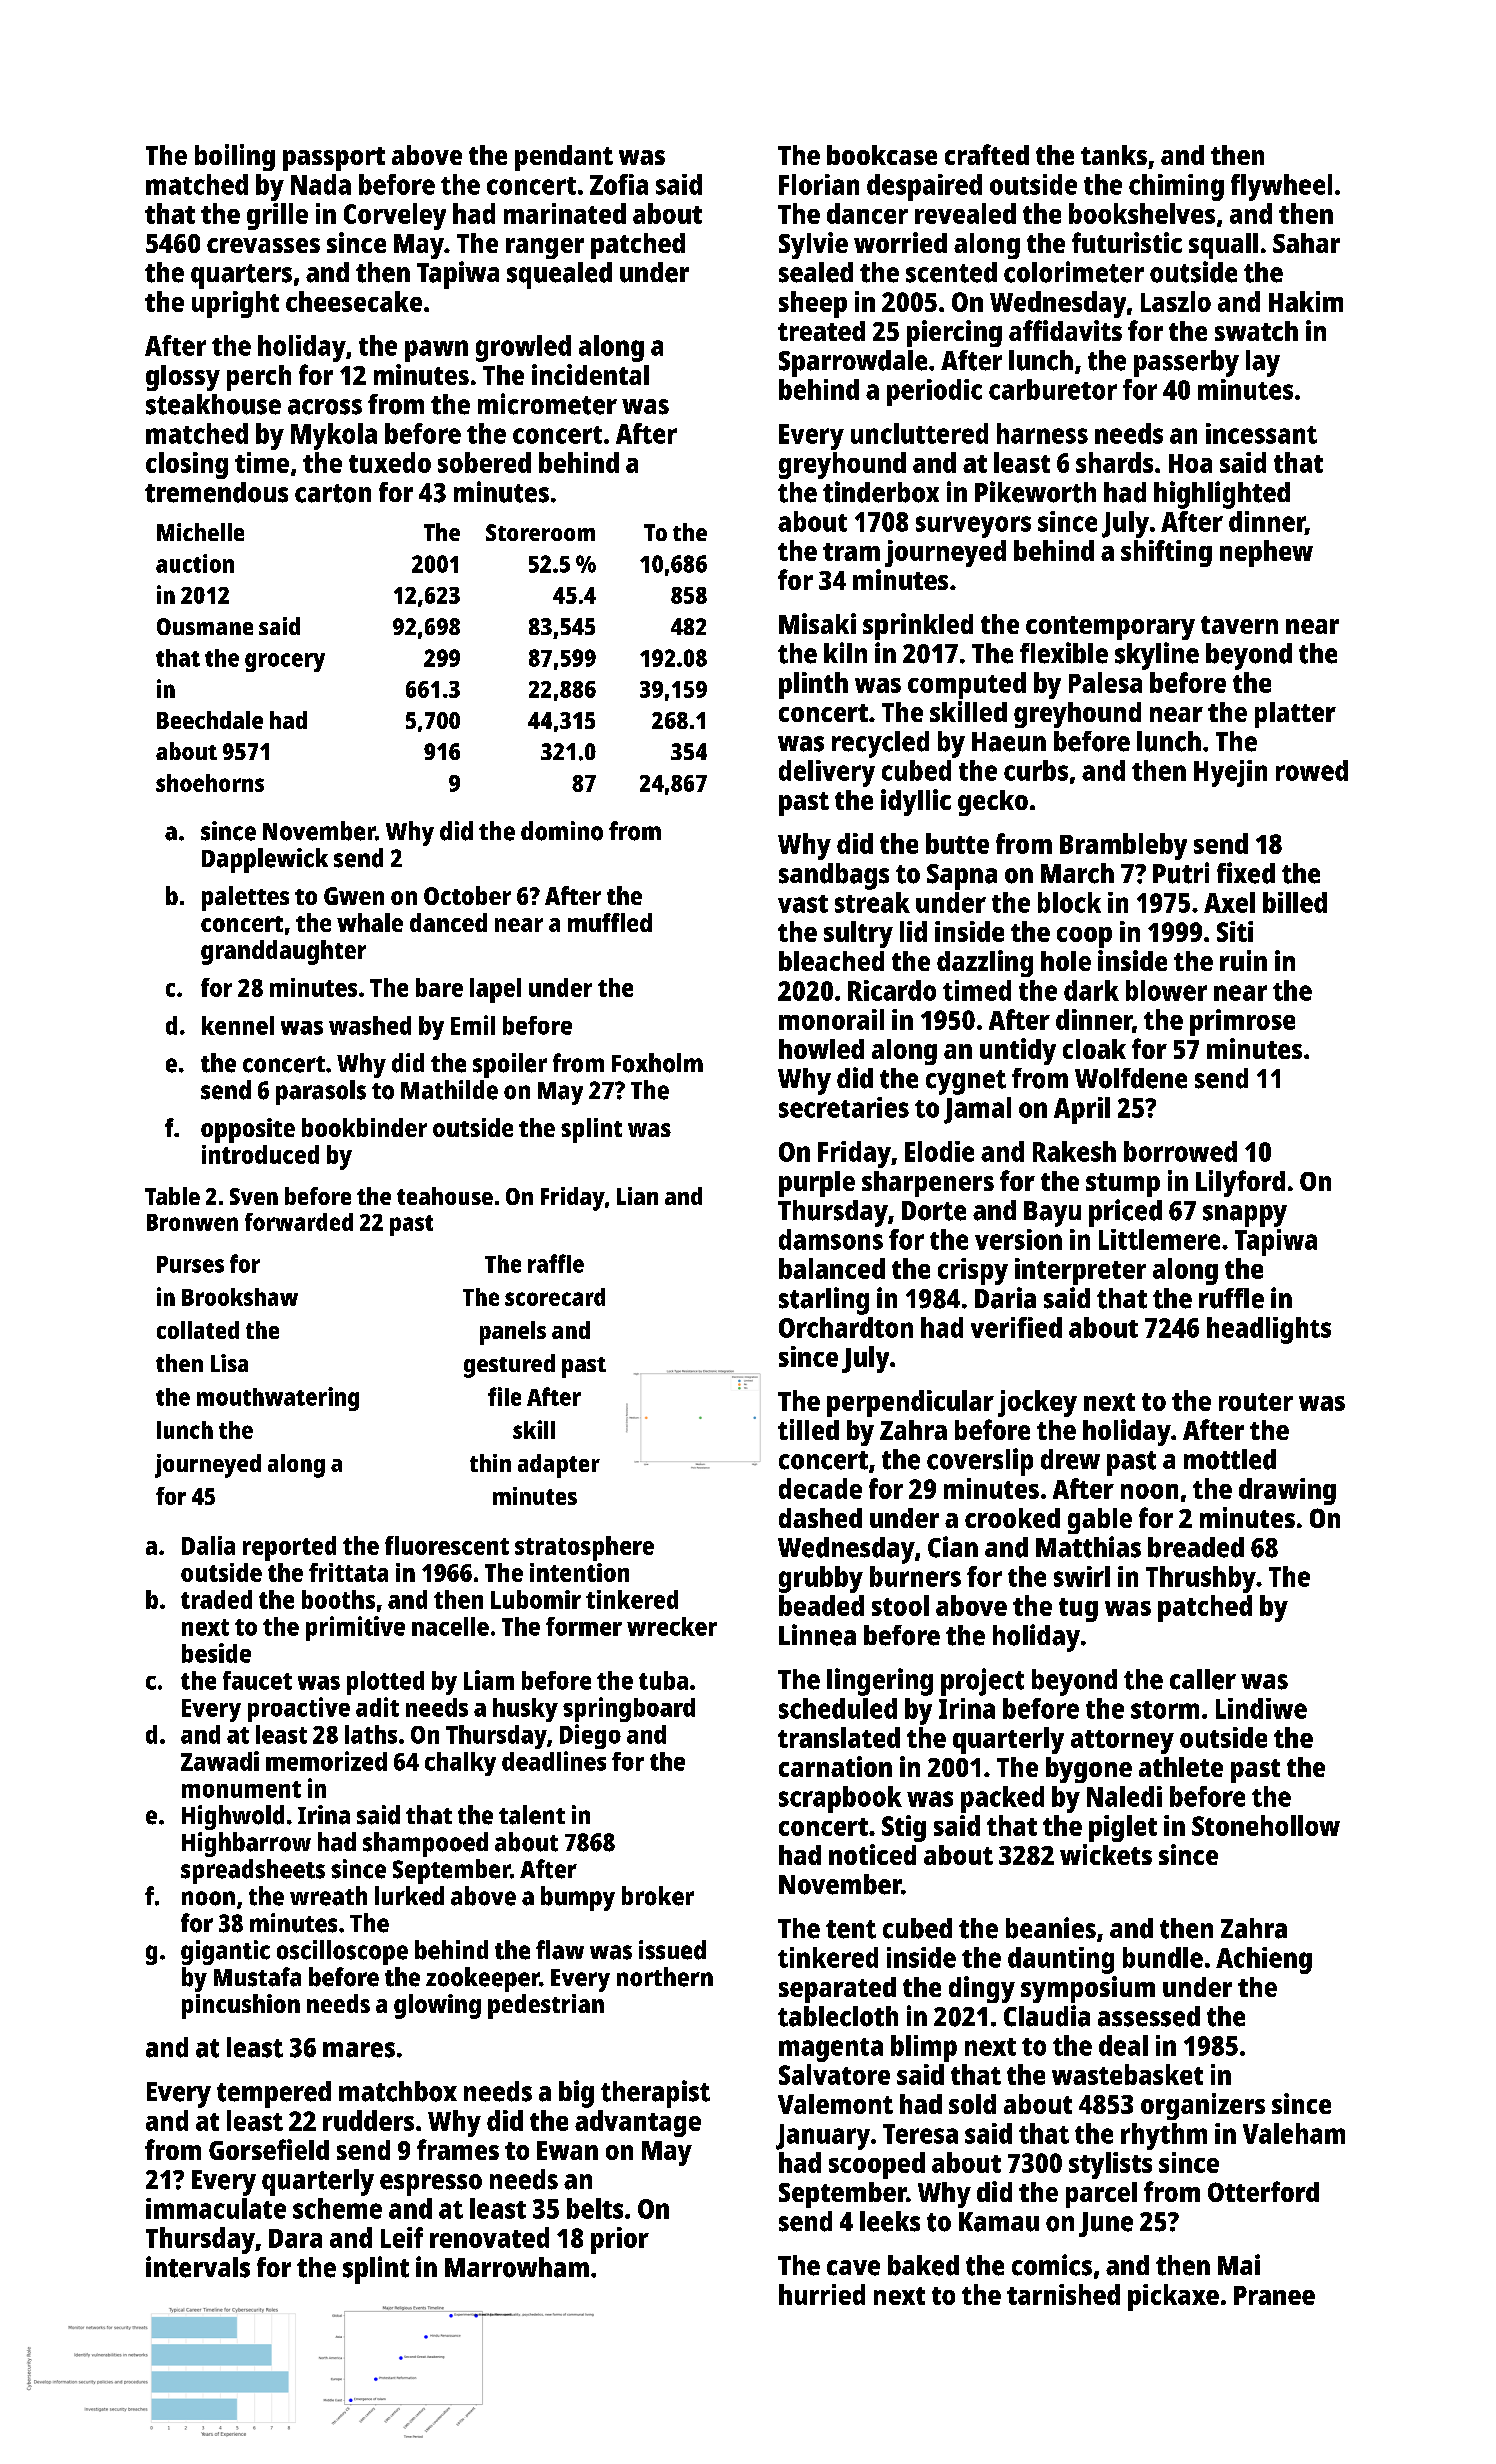 The height and width of the page is (2464, 1496). Describe the element at coordinates (517, 2267) in the page. I see `Marrowham` at that location.
